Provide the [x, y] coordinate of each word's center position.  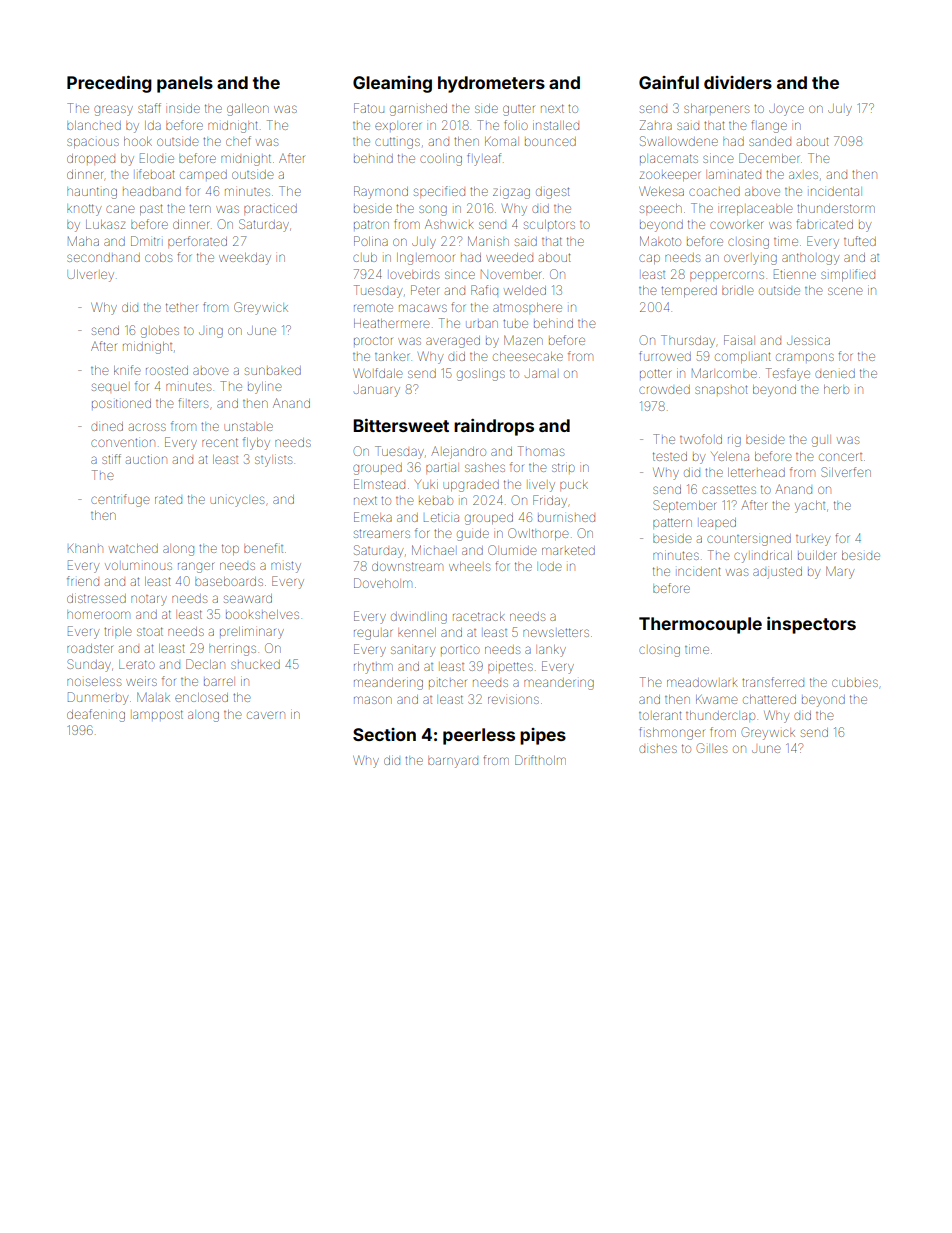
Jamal [540, 373]
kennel [417, 632]
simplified [848, 275]
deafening [96, 715]
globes [160, 332]
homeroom [98, 615]
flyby [256, 443]
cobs [158, 257]
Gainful [669, 82]
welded [525, 290]
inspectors [811, 625]
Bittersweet [401, 425]
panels [185, 84]
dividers [738, 82]
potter [655, 373]
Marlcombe [724, 373]
